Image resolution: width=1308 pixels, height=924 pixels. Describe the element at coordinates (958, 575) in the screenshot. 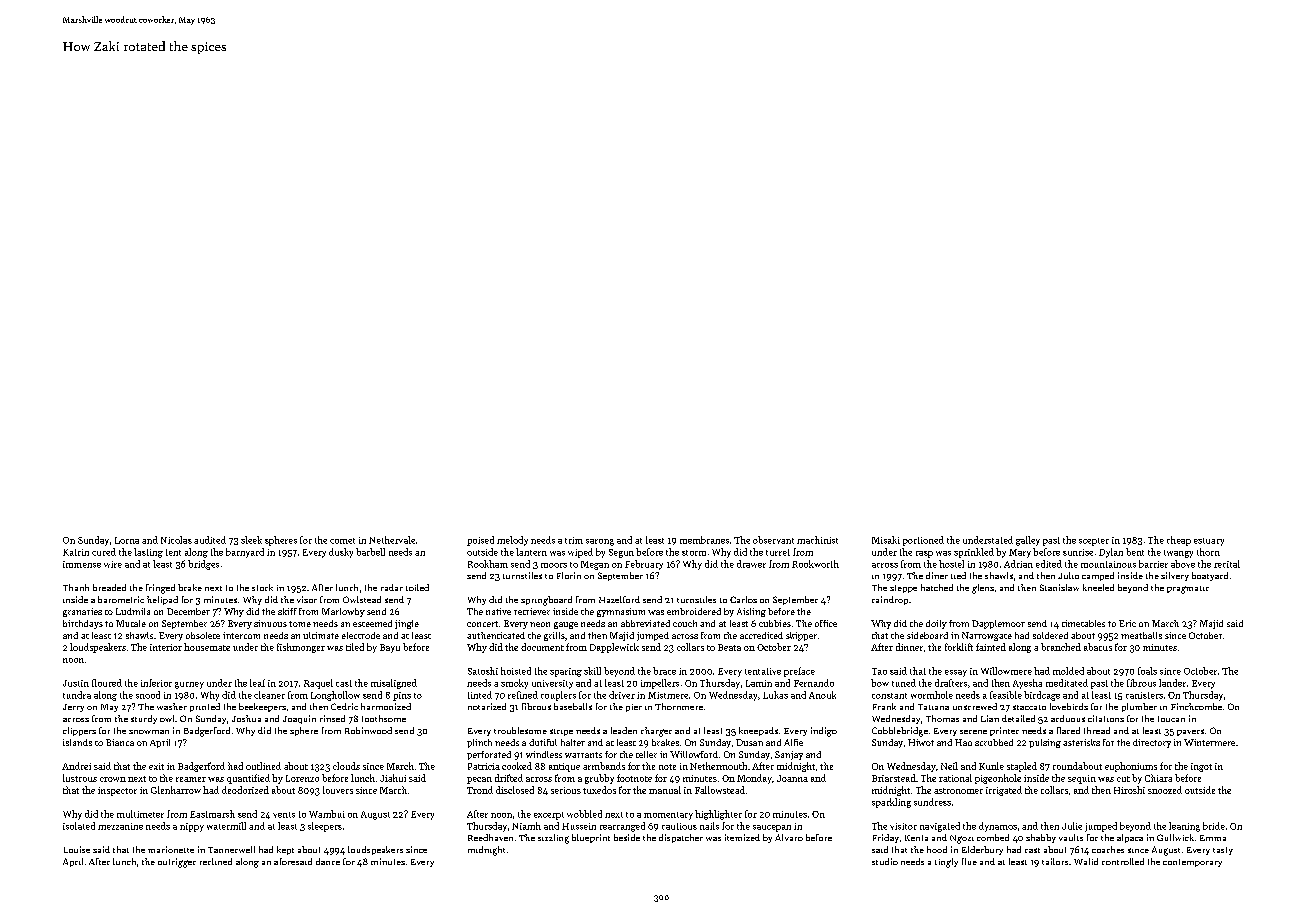

I see `tied` at that location.
